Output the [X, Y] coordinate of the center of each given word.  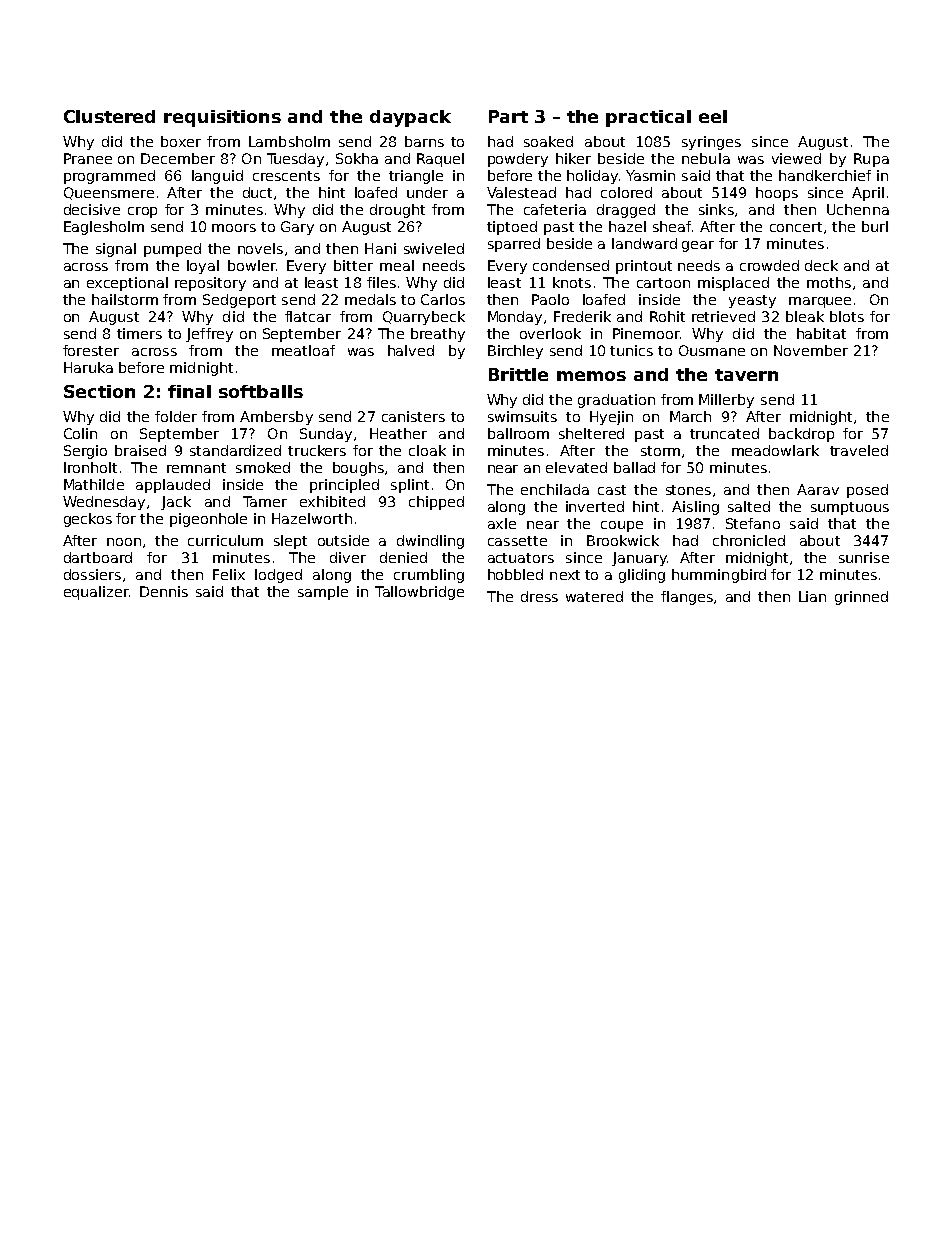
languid [217, 177]
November [811, 350]
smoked [263, 467]
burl [875, 226]
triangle [416, 177]
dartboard [98, 557]
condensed [571, 265]
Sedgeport [239, 301]
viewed [796, 158]
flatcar [308, 316]
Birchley [515, 352]
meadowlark [775, 450]
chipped [436, 503]
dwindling [430, 542]
